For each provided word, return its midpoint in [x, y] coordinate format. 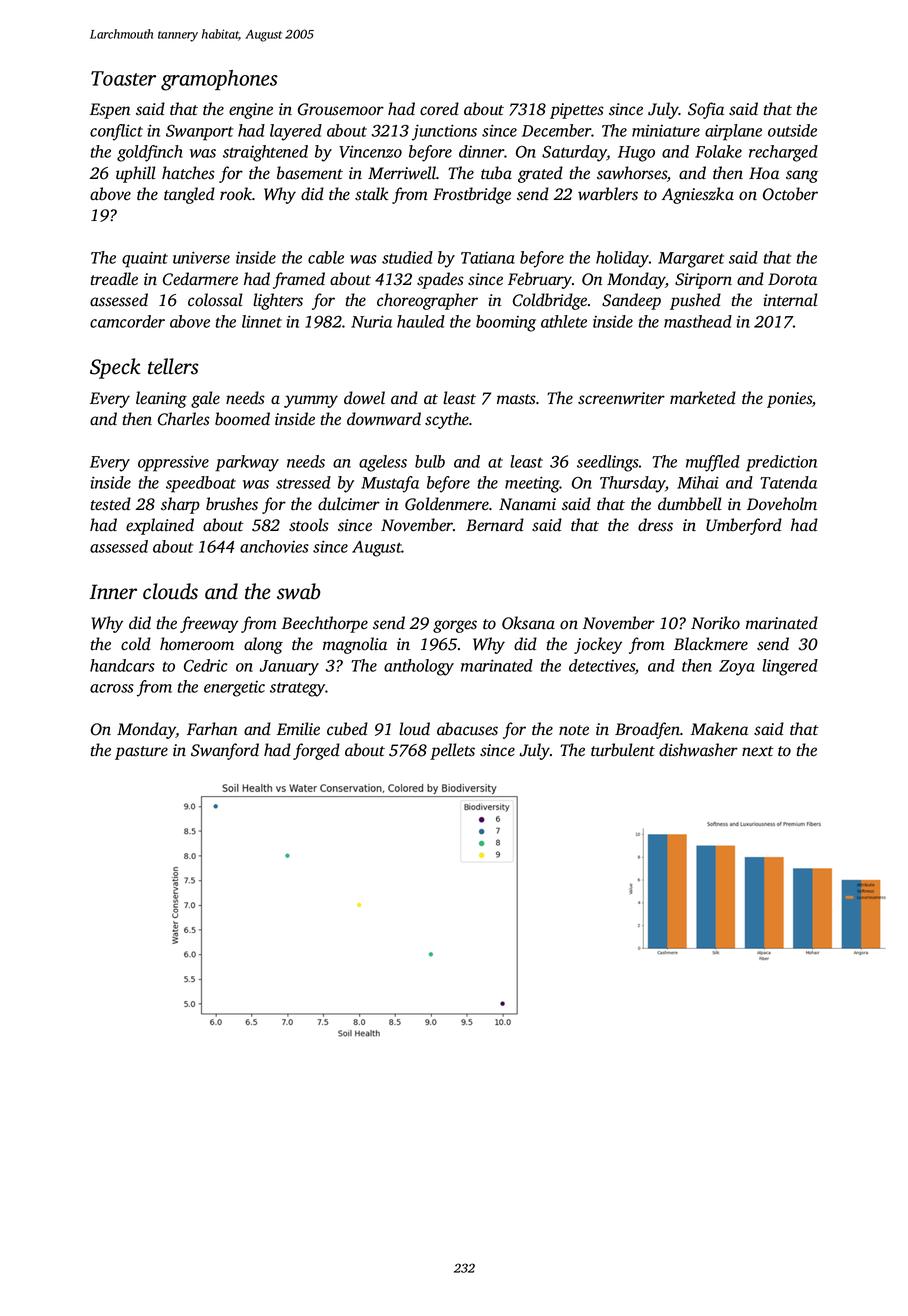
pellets [452, 751]
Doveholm [782, 504]
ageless [383, 463]
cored [439, 109]
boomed [242, 419]
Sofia [706, 110]
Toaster [123, 78]
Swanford [225, 751]
